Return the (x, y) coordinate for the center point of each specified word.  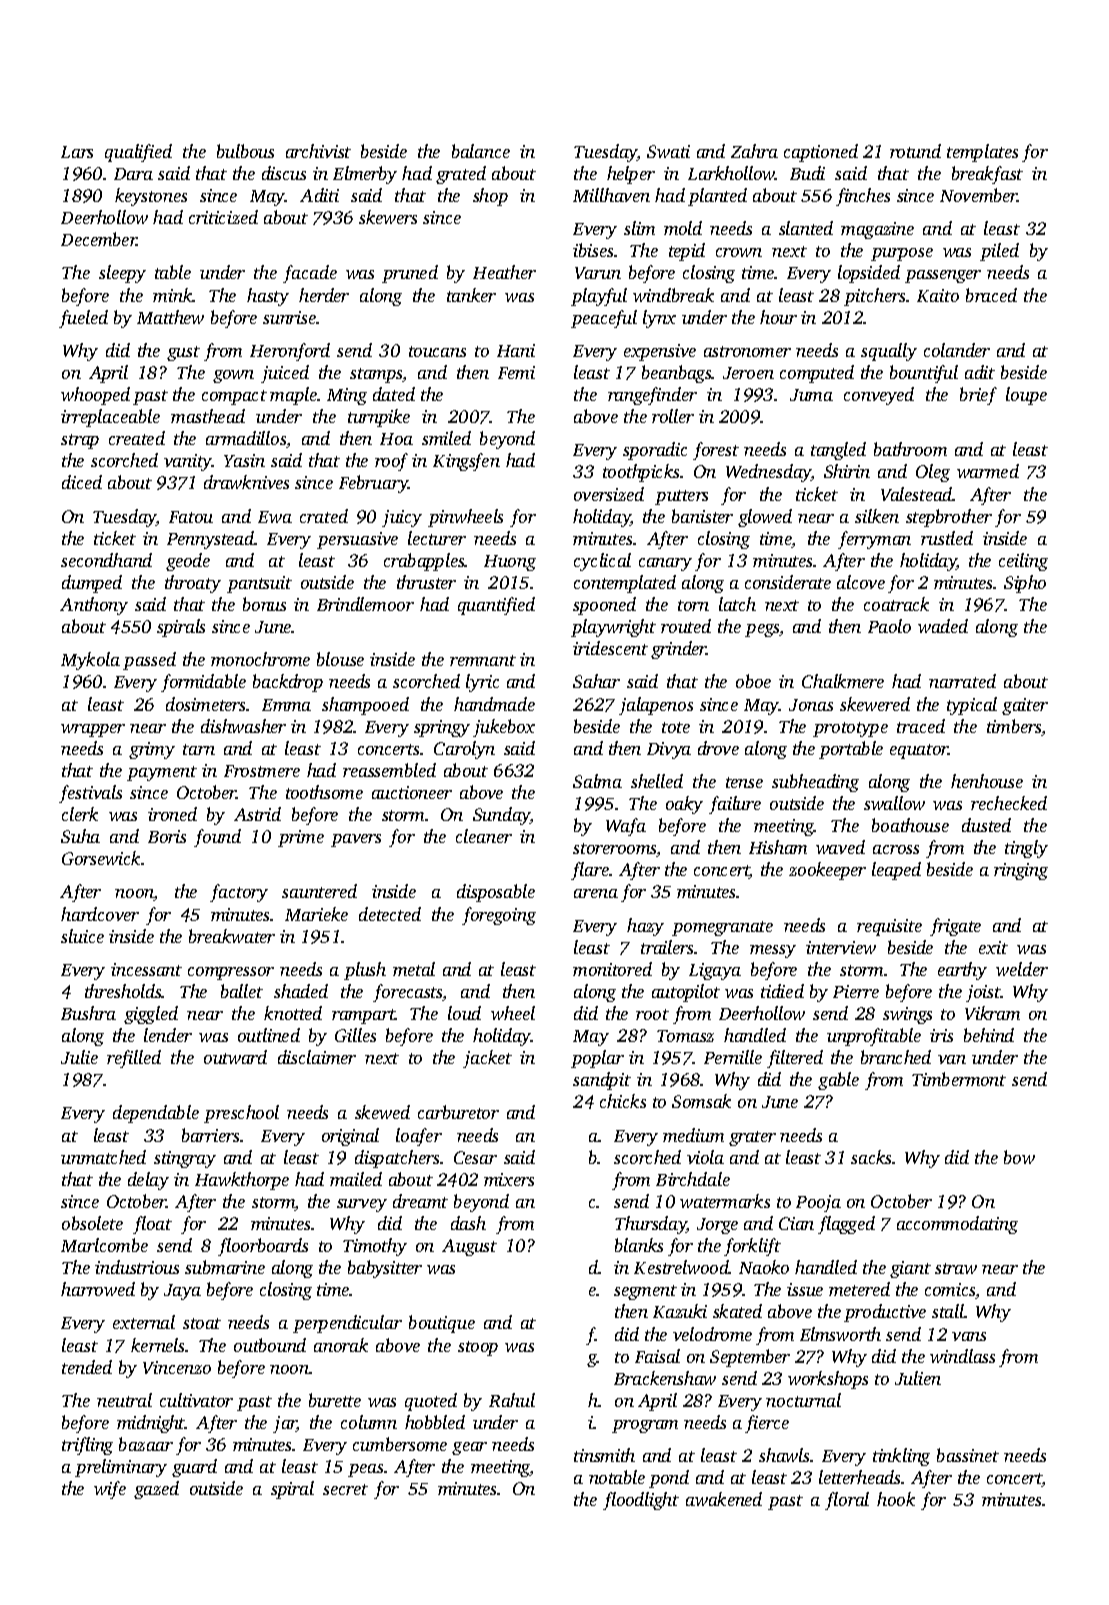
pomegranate (722, 928)
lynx (659, 319)
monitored (612, 969)
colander (957, 350)
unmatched (103, 1157)
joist (983, 993)
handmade (494, 704)
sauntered (319, 891)
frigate (955, 927)
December (99, 239)
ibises (594, 250)
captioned (821, 153)
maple (293, 396)
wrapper (93, 730)
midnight (151, 1424)
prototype (850, 729)
